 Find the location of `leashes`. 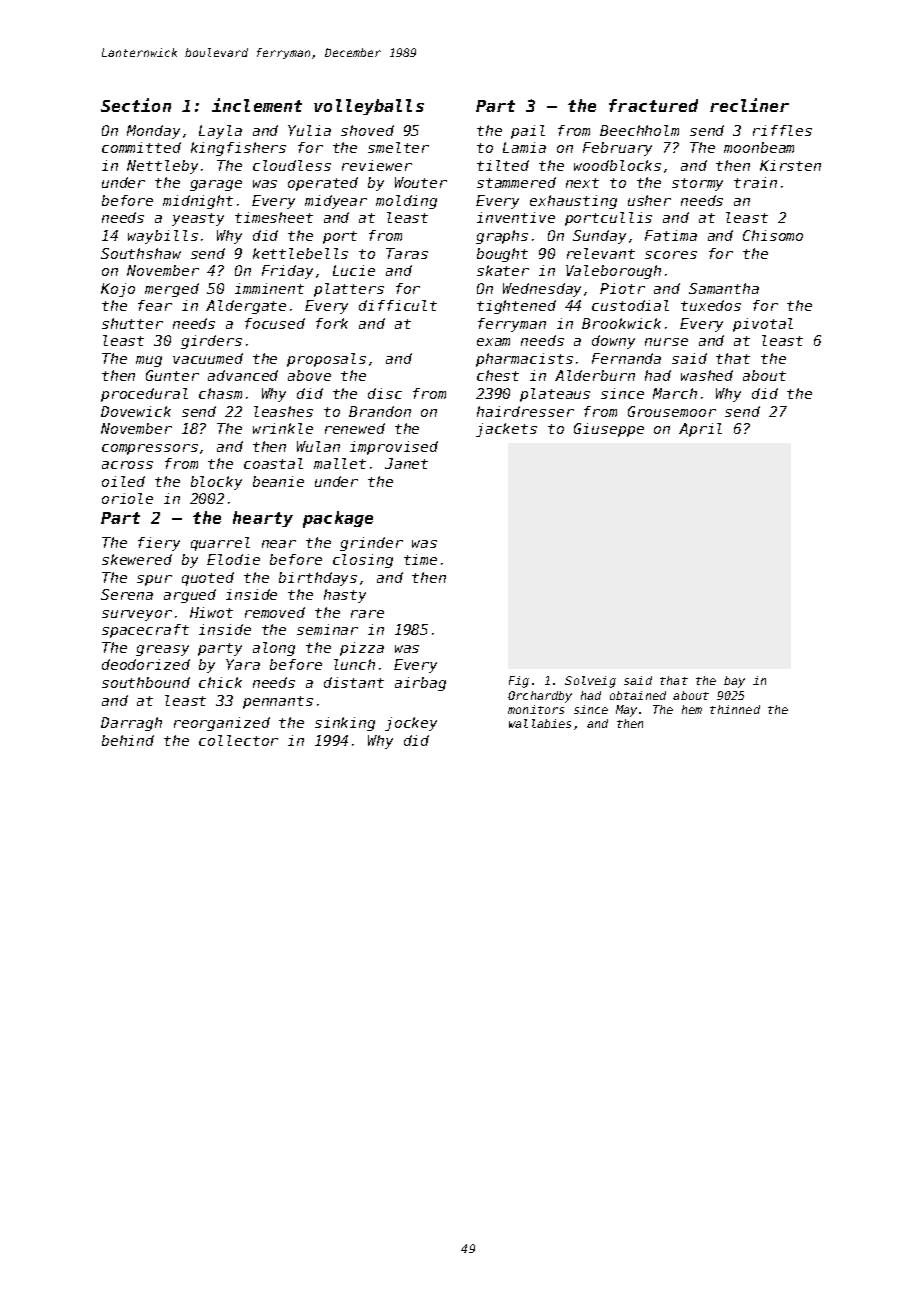

leashes is located at coordinates (283, 411).
